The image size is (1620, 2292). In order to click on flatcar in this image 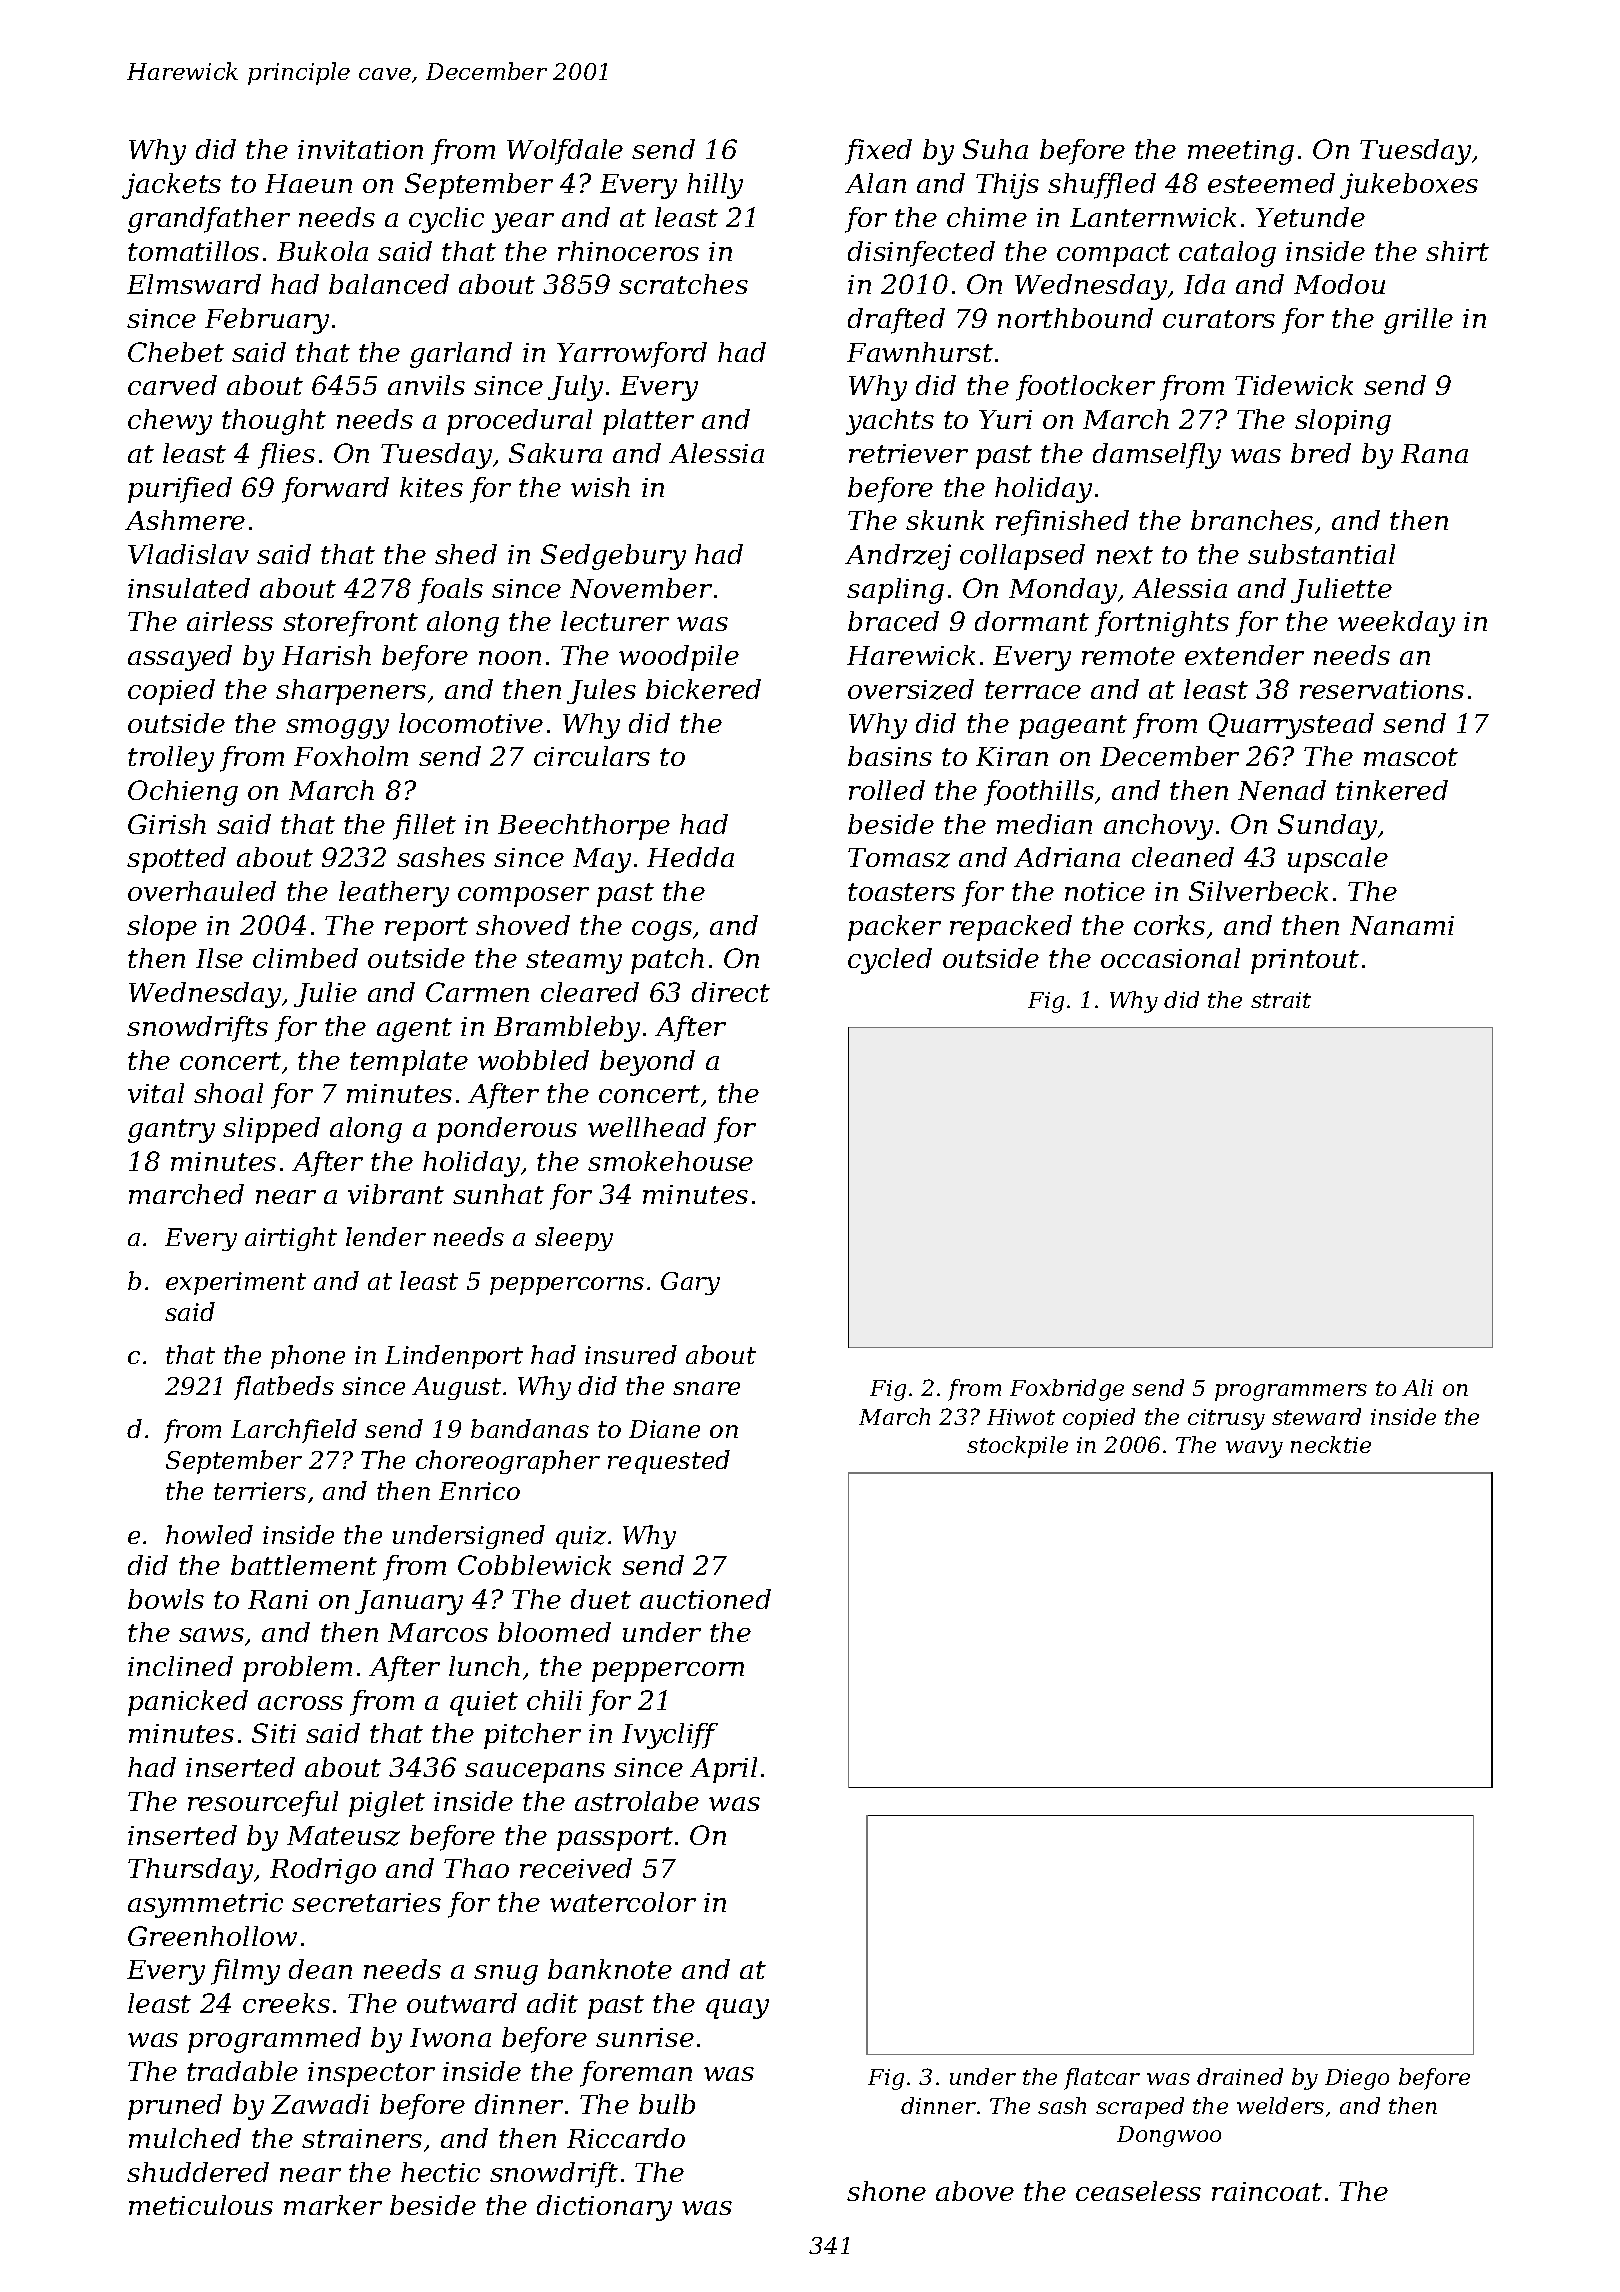, I will do `click(1102, 2079)`.
